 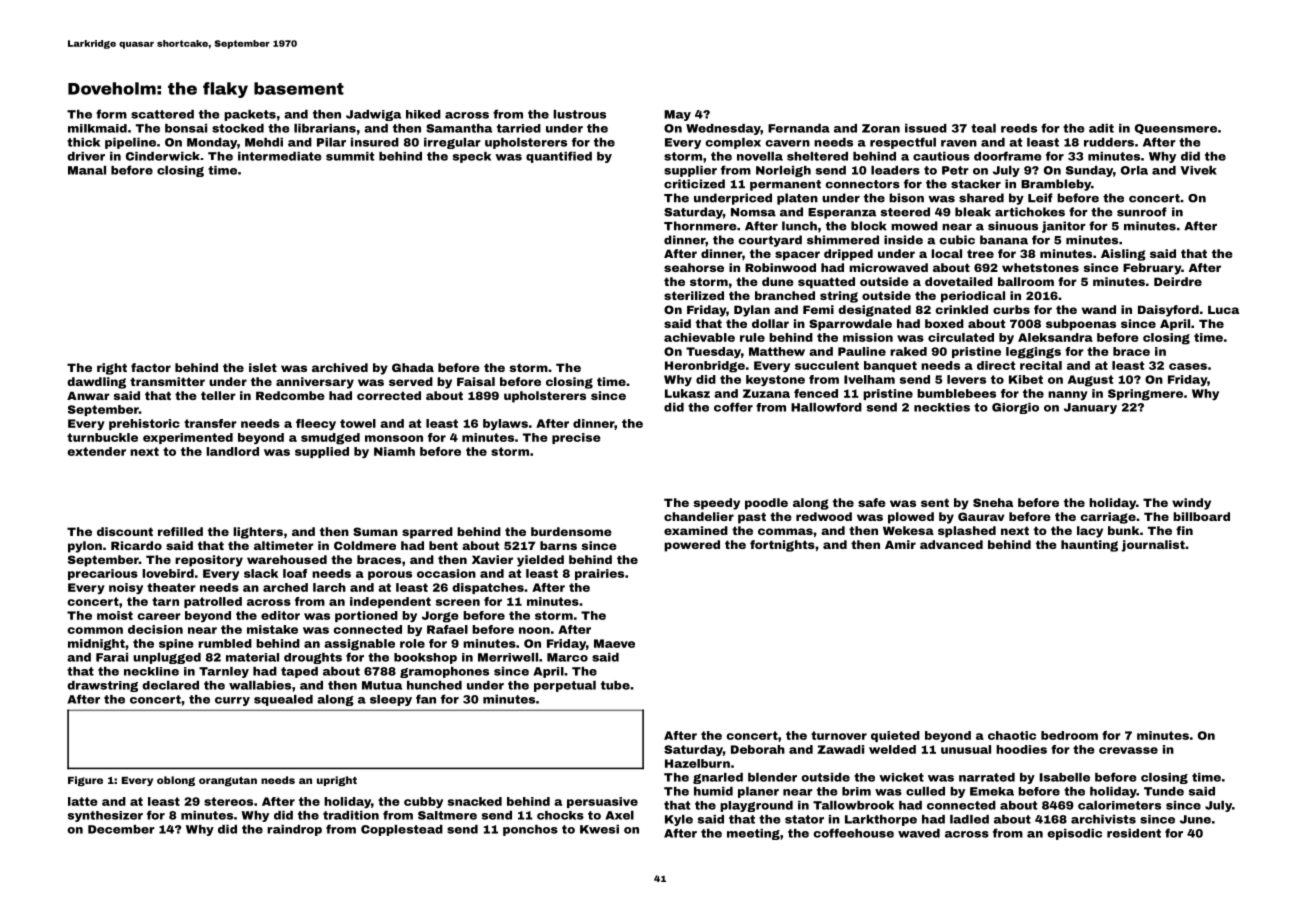 I want to click on warehoused, so click(x=287, y=559).
